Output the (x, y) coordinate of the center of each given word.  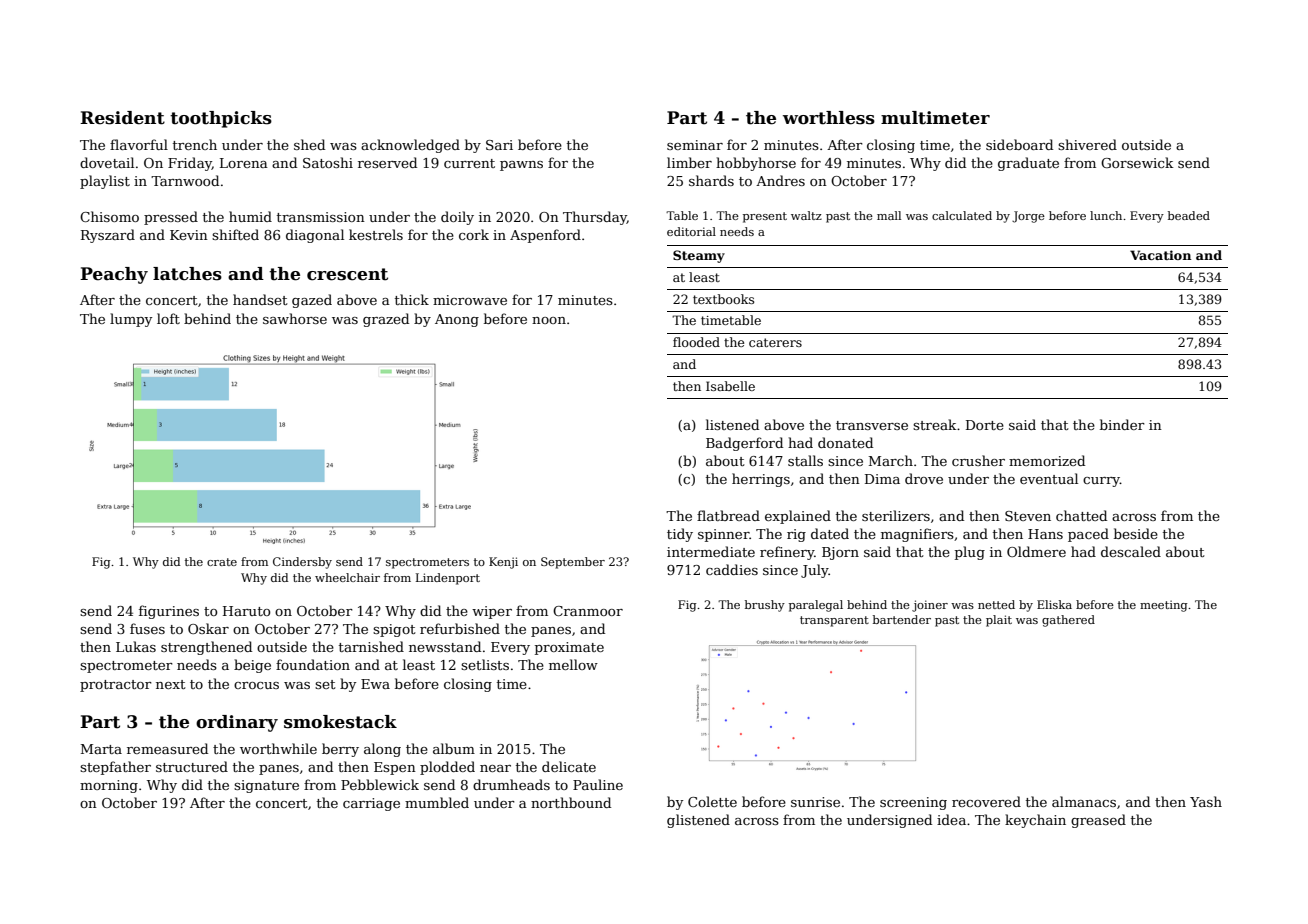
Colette (712, 801)
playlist (105, 182)
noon (549, 320)
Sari (499, 145)
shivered (1087, 144)
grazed (386, 320)
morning (109, 786)
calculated (962, 215)
